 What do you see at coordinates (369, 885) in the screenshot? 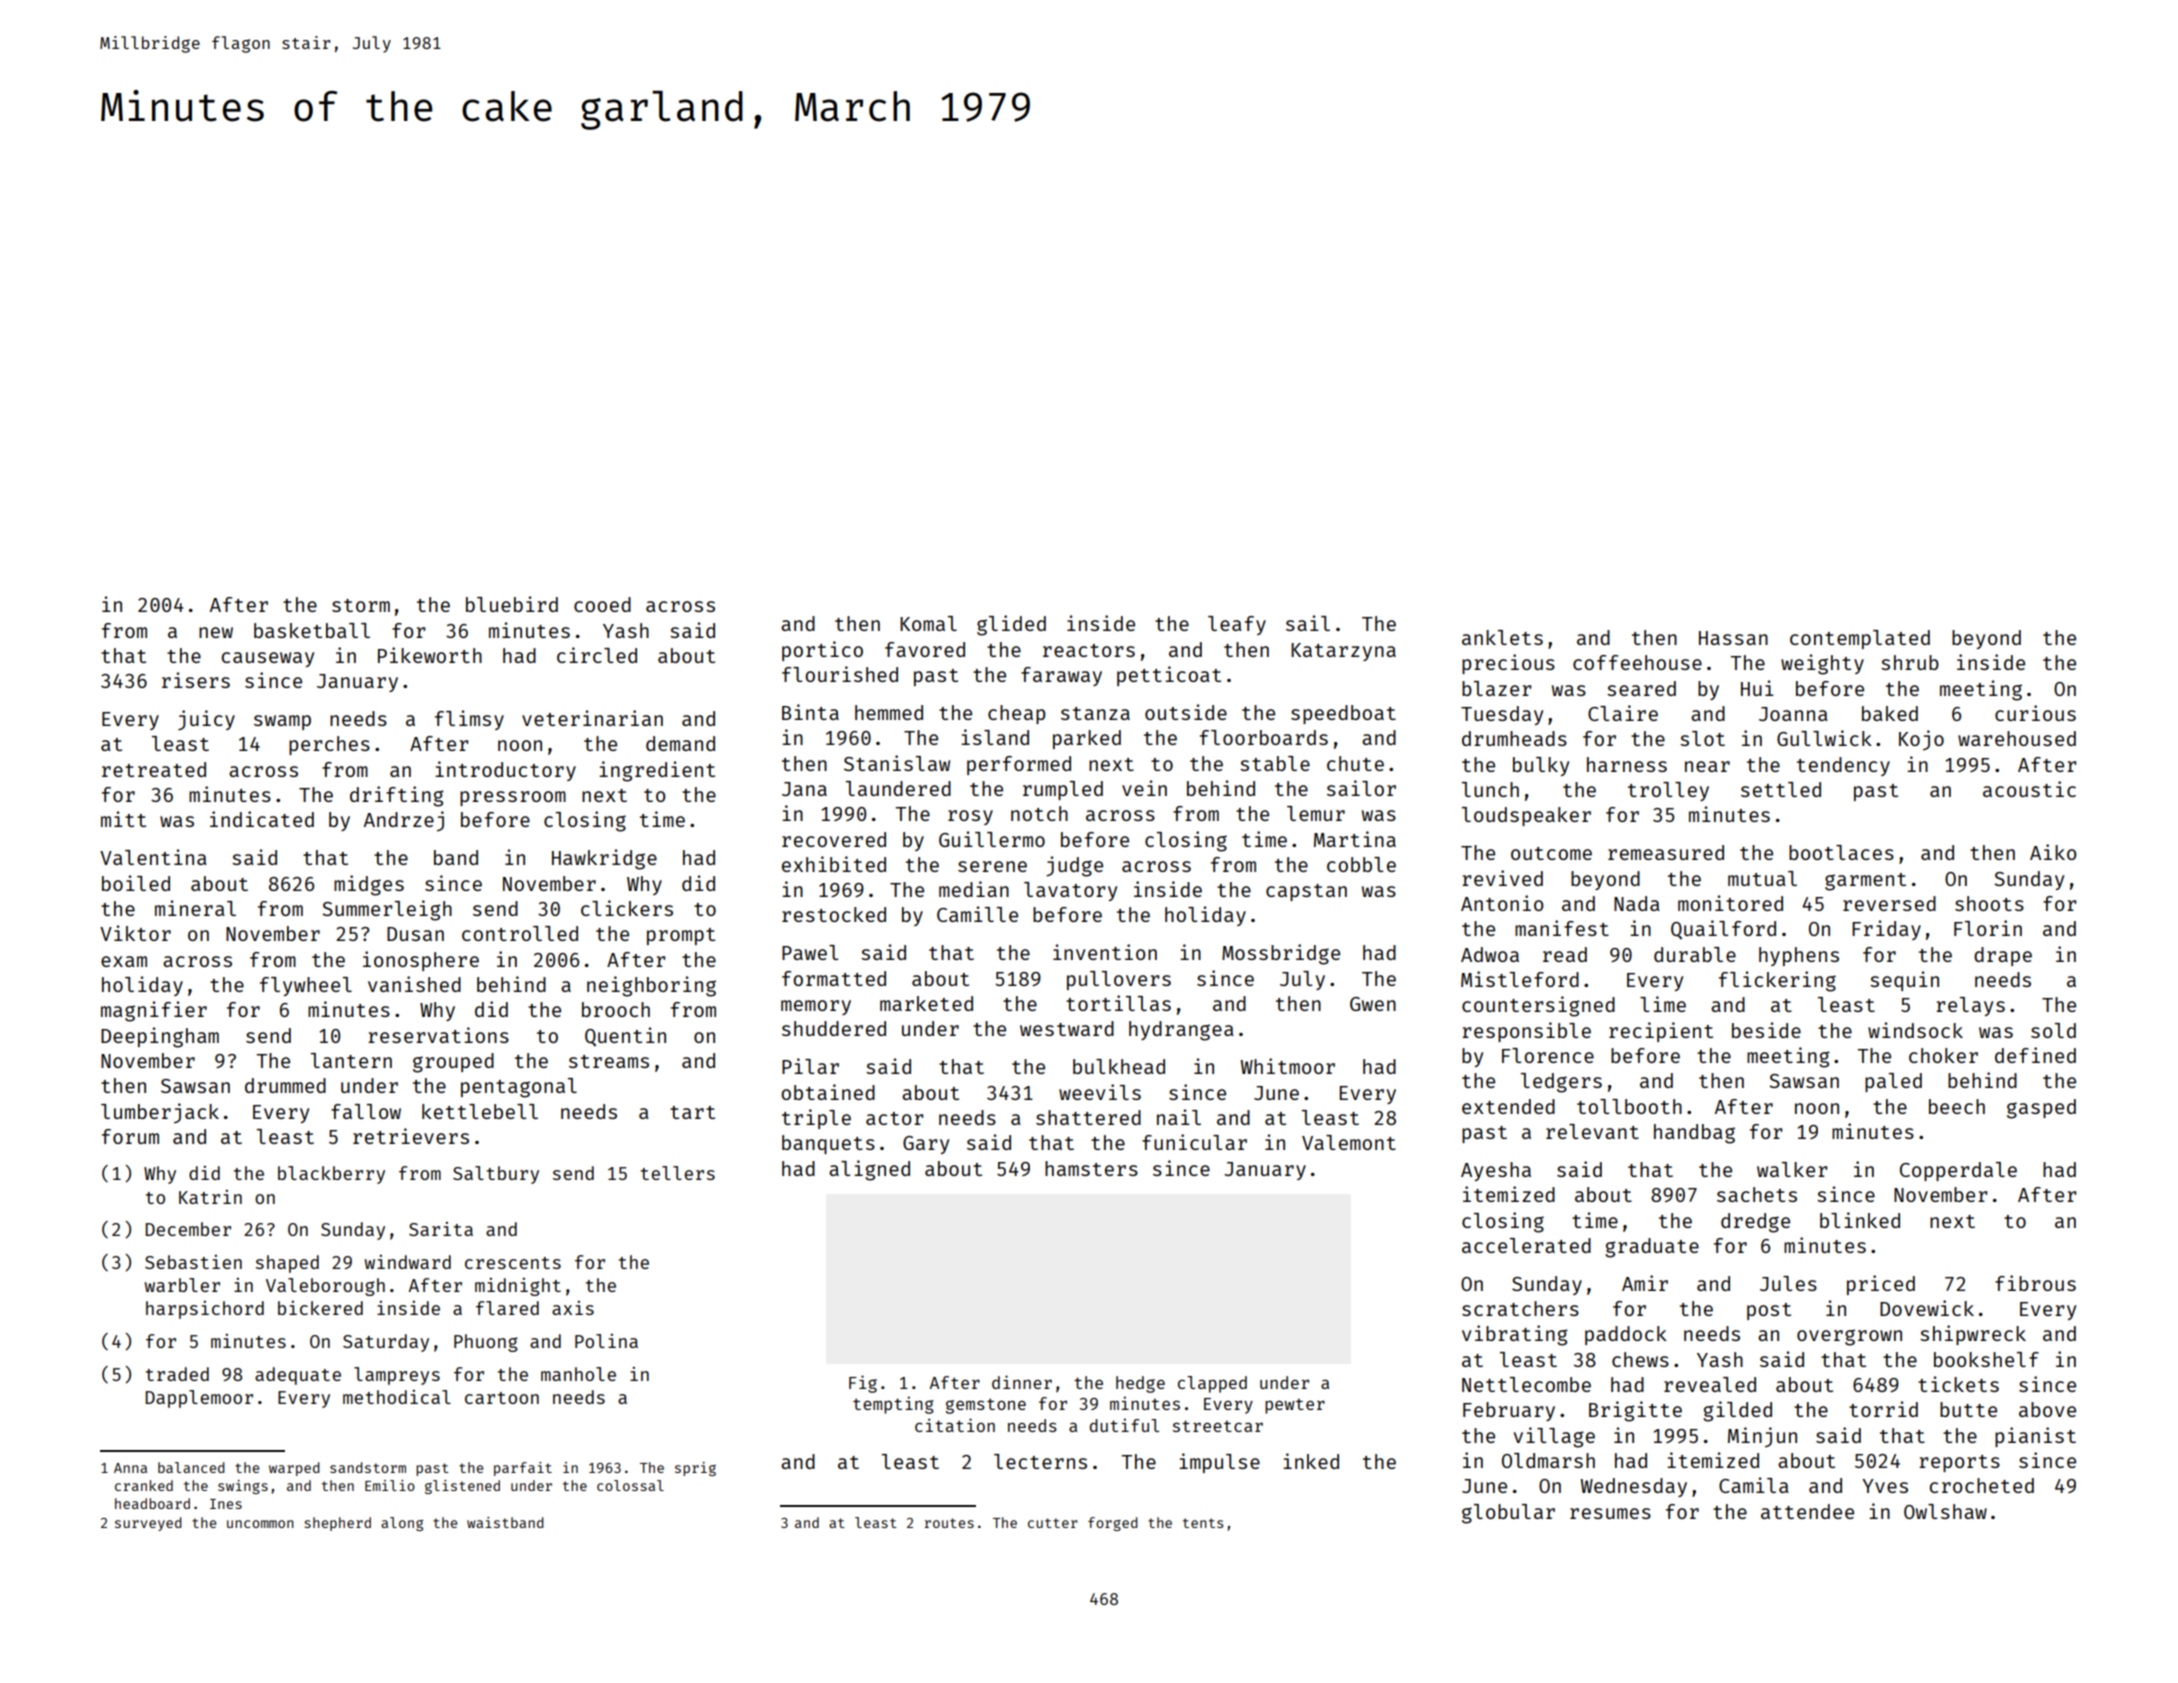
I see `midges` at bounding box center [369, 885].
